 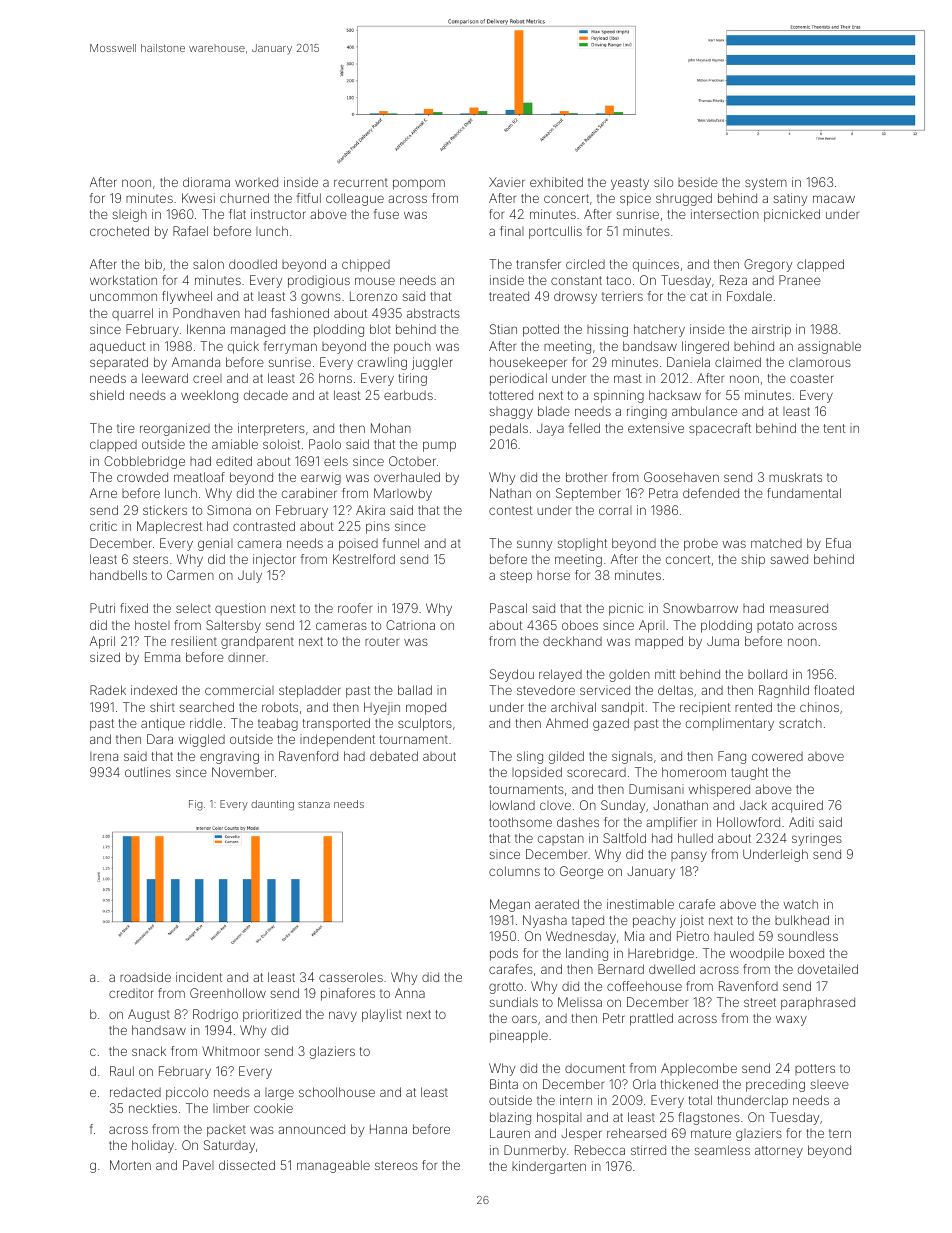 What do you see at coordinates (503, 329) in the document?
I see `Stian` at bounding box center [503, 329].
